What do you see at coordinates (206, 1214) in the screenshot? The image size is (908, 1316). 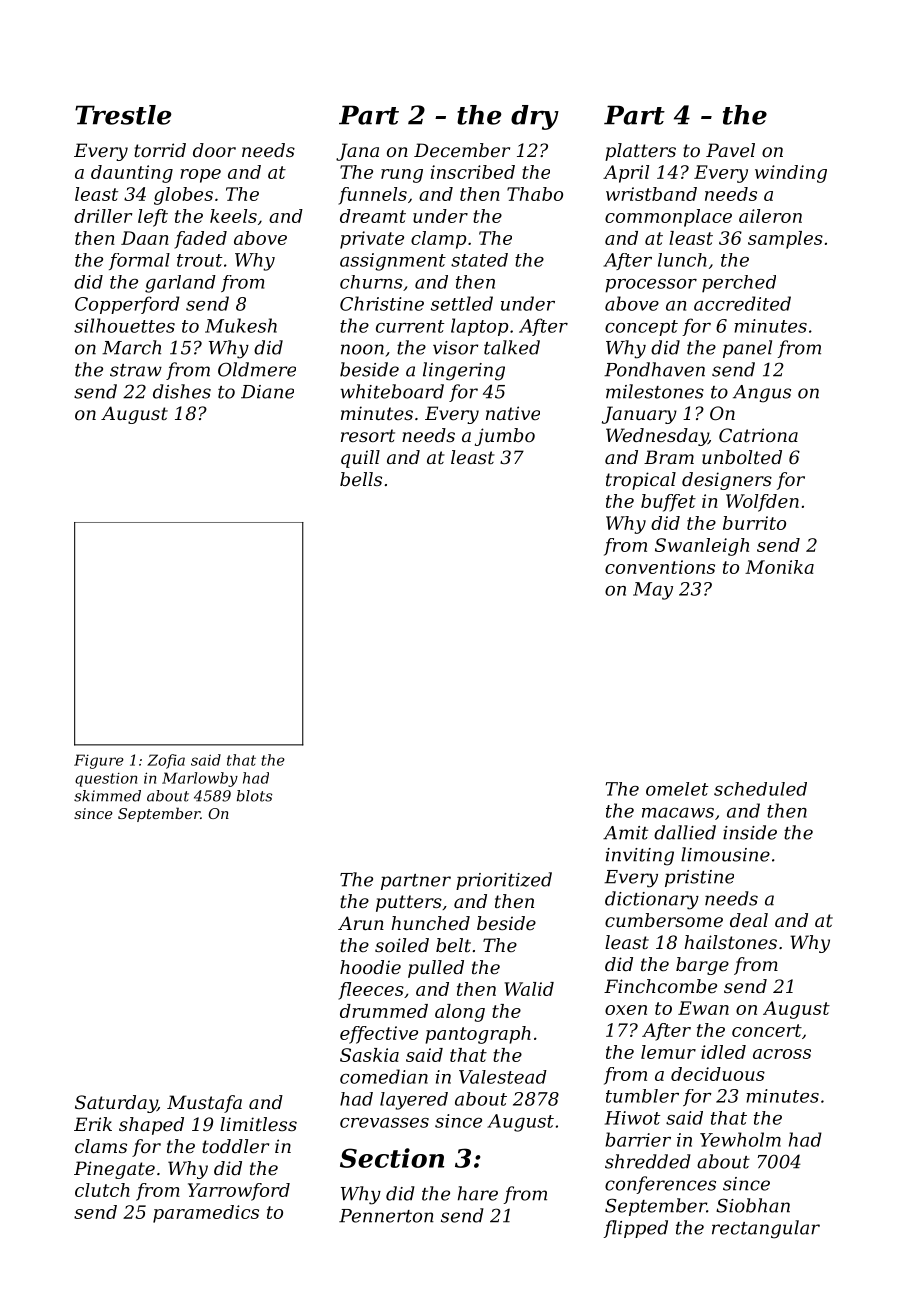 I see `paramedics` at bounding box center [206, 1214].
